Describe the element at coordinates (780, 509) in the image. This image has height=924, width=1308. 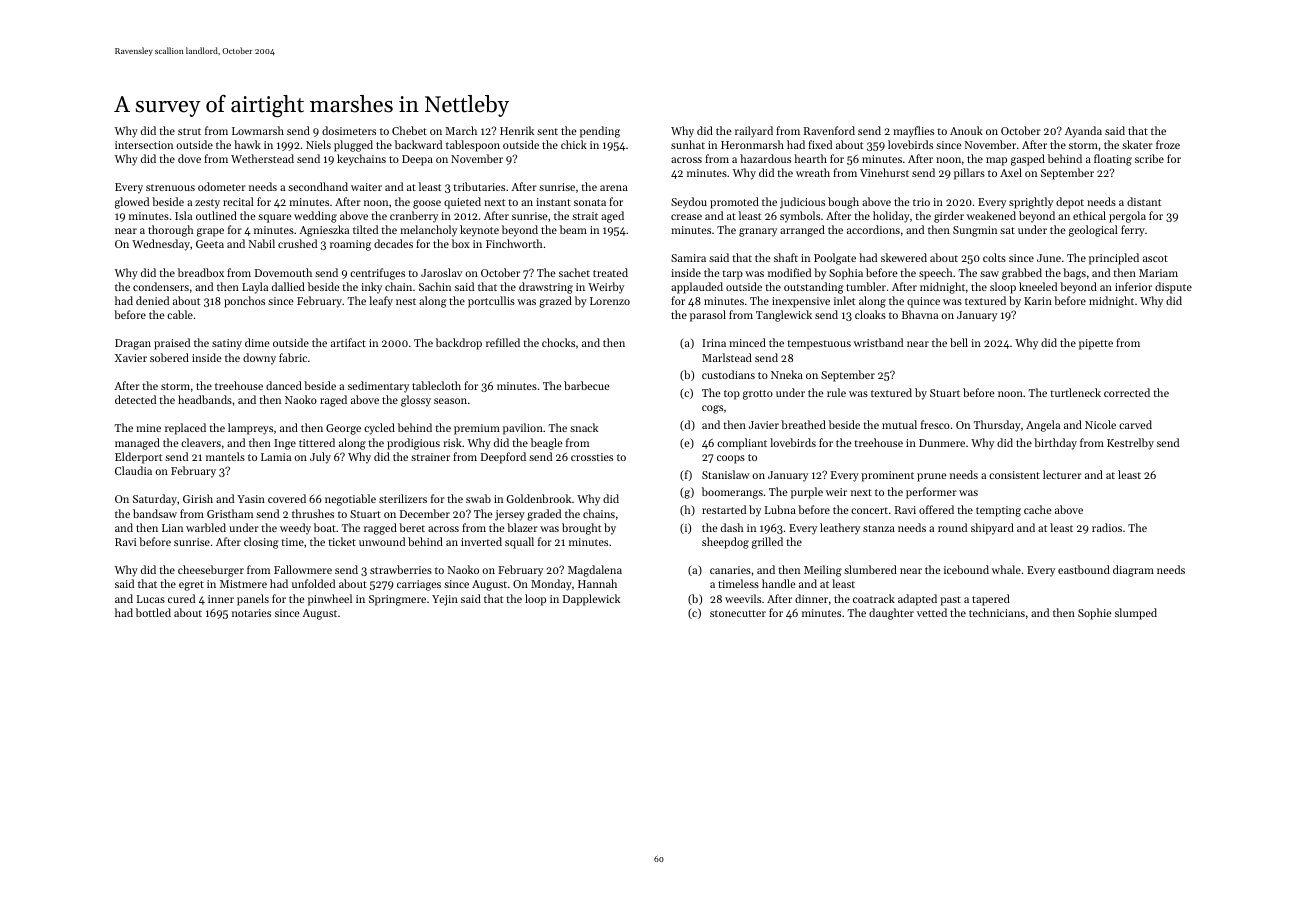
I see `Lubna` at that location.
